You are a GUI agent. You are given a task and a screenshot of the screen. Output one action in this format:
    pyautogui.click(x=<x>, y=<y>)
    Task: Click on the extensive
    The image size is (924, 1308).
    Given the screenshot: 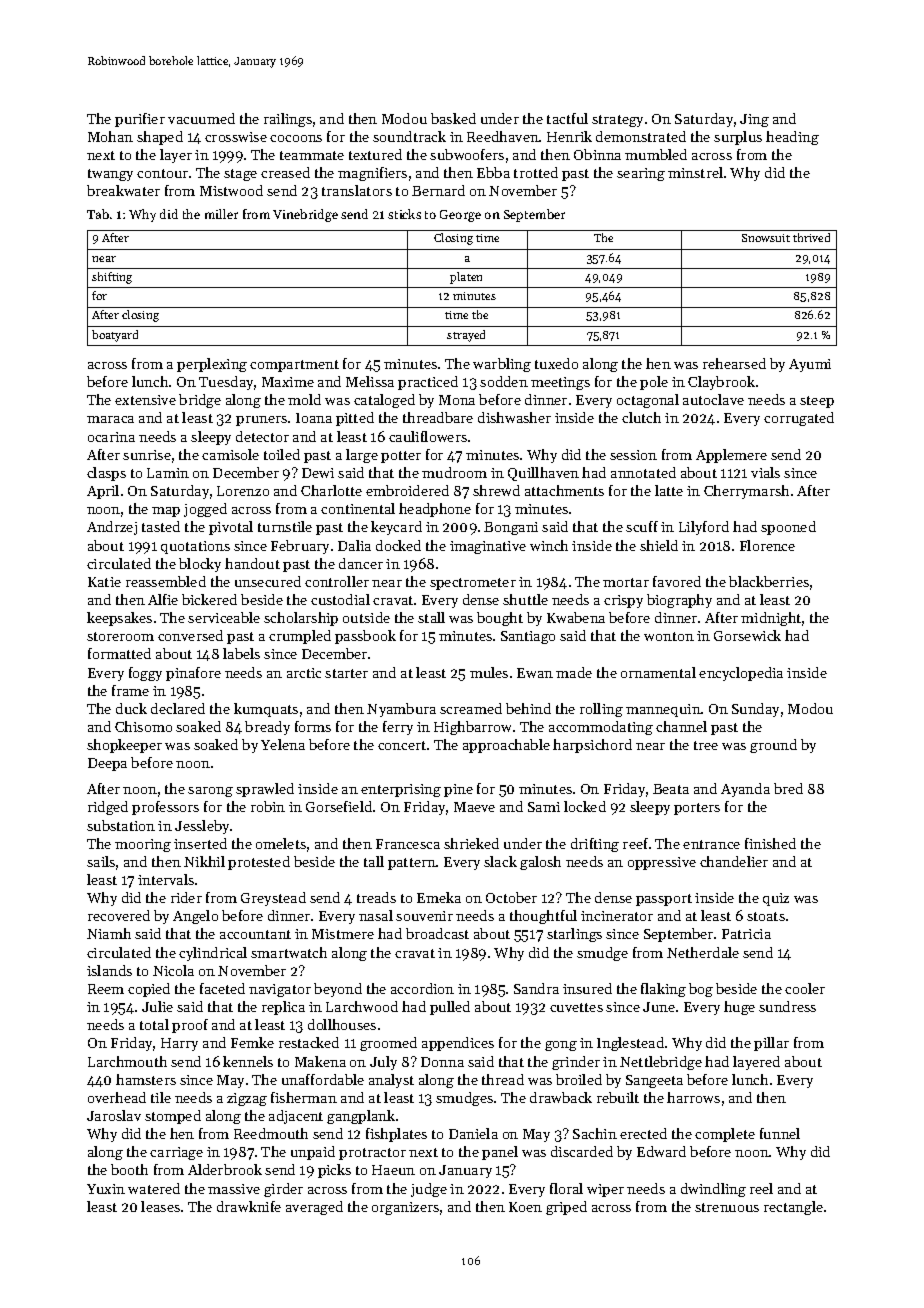 What is the action you would take?
    pyautogui.click(x=145, y=400)
